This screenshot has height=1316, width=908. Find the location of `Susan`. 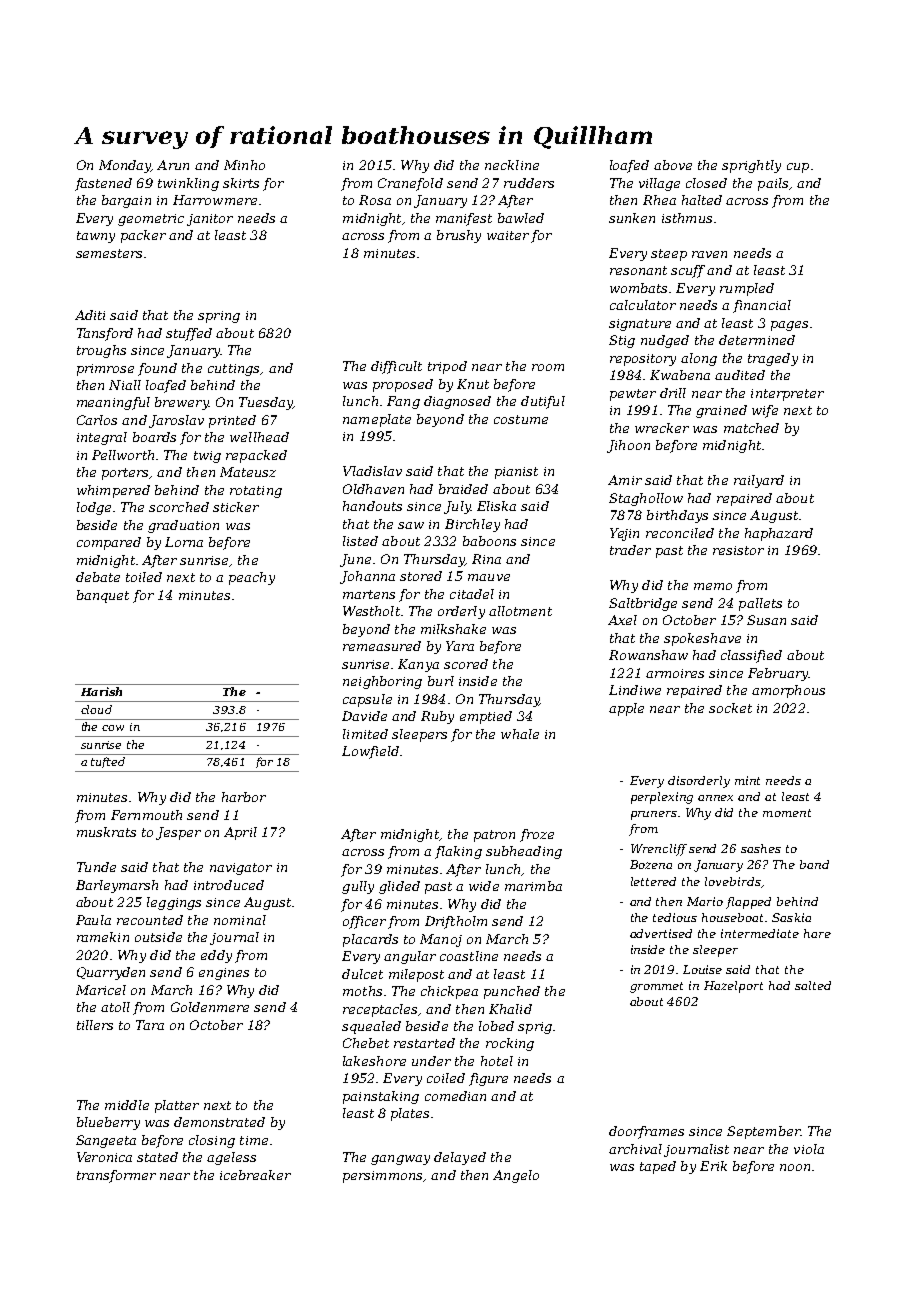

Susan is located at coordinates (766, 620).
